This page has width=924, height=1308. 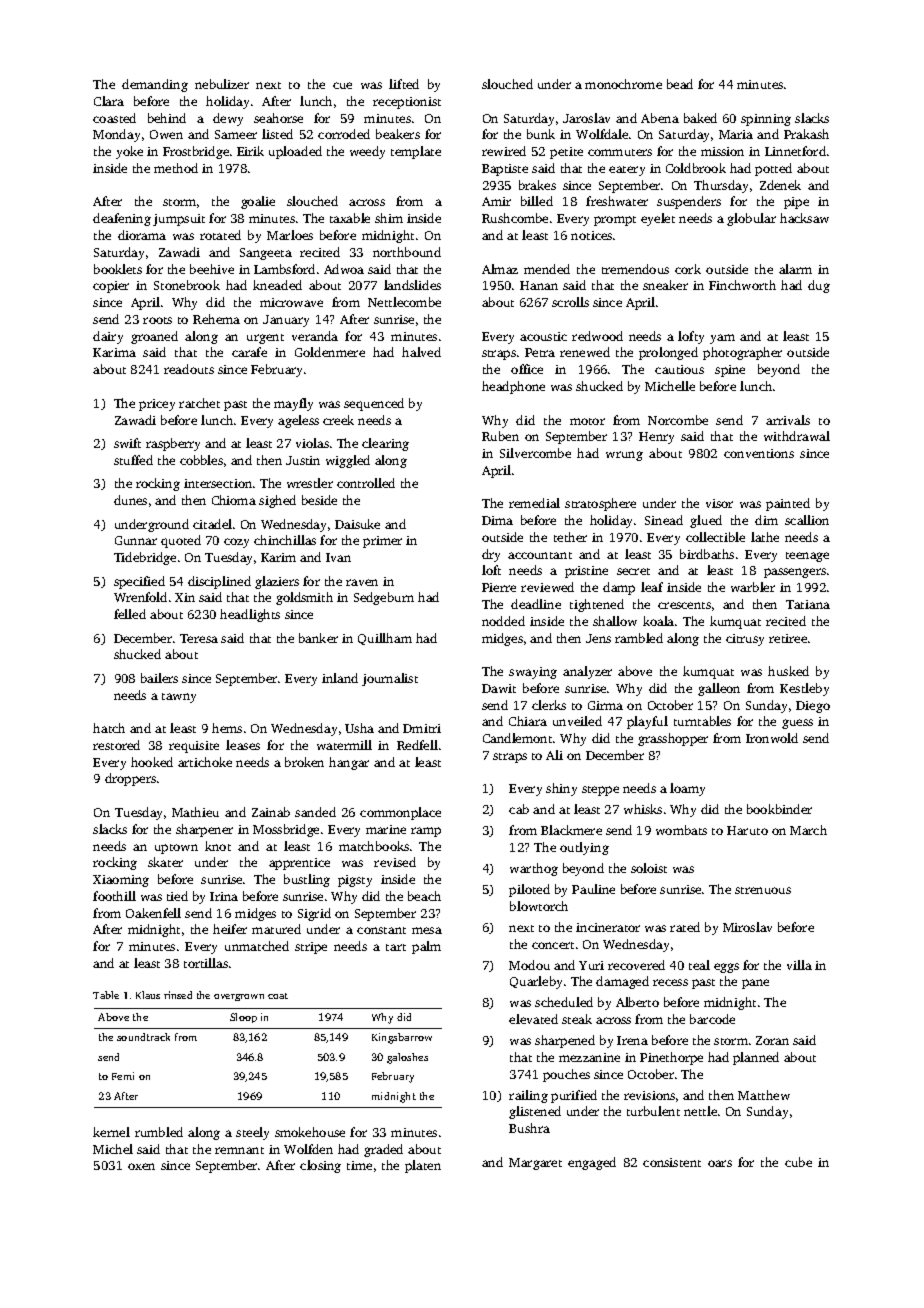 What do you see at coordinates (537, 201) in the page?
I see `billed` at bounding box center [537, 201].
